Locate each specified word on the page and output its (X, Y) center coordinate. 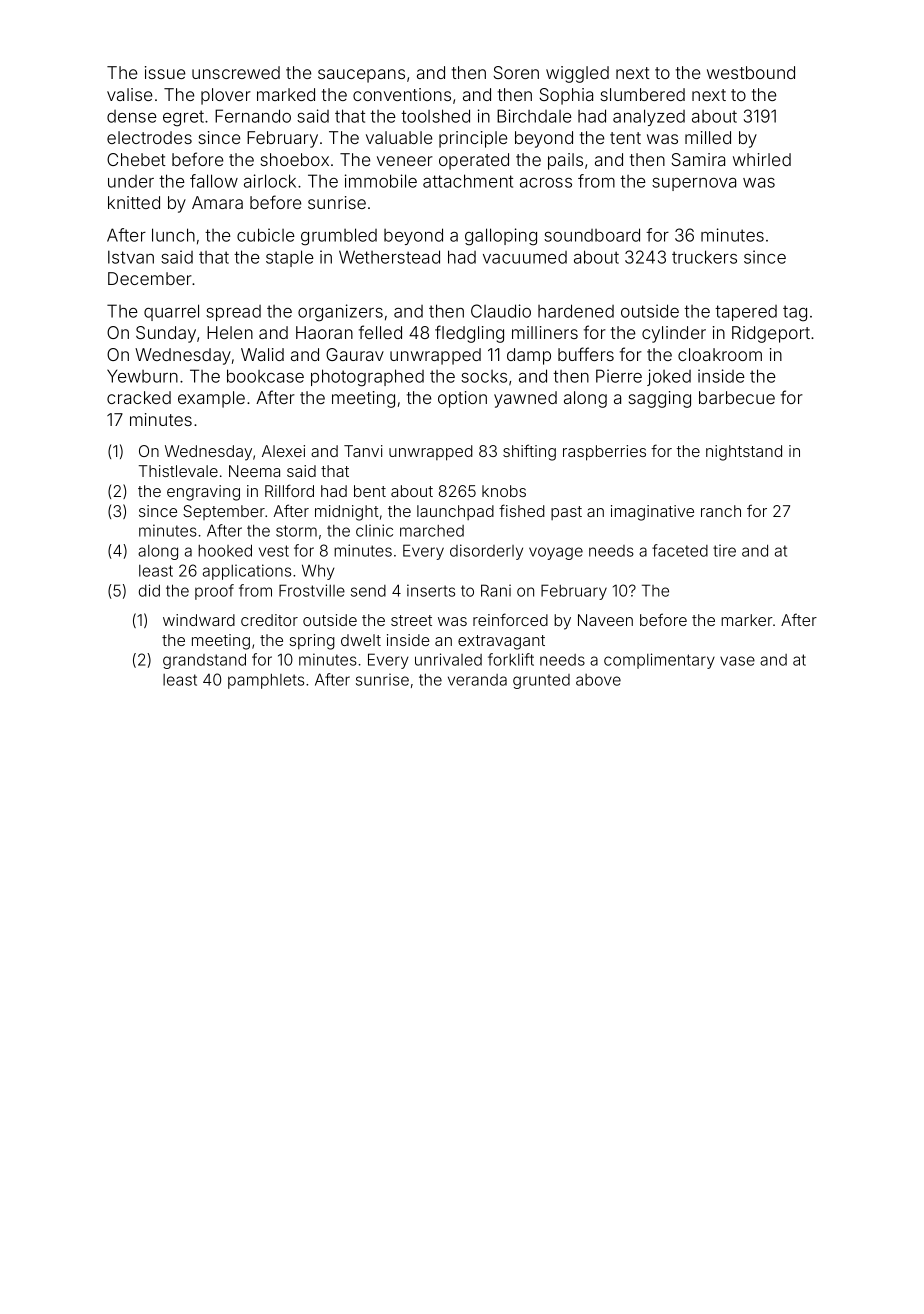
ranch (721, 511)
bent (370, 491)
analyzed (649, 117)
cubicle (266, 235)
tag (795, 313)
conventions (402, 94)
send (368, 591)
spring (312, 642)
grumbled (339, 237)
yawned (525, 399)
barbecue (737, 397)
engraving (203, 493)
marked (286, 94)
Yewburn (142, 376)
